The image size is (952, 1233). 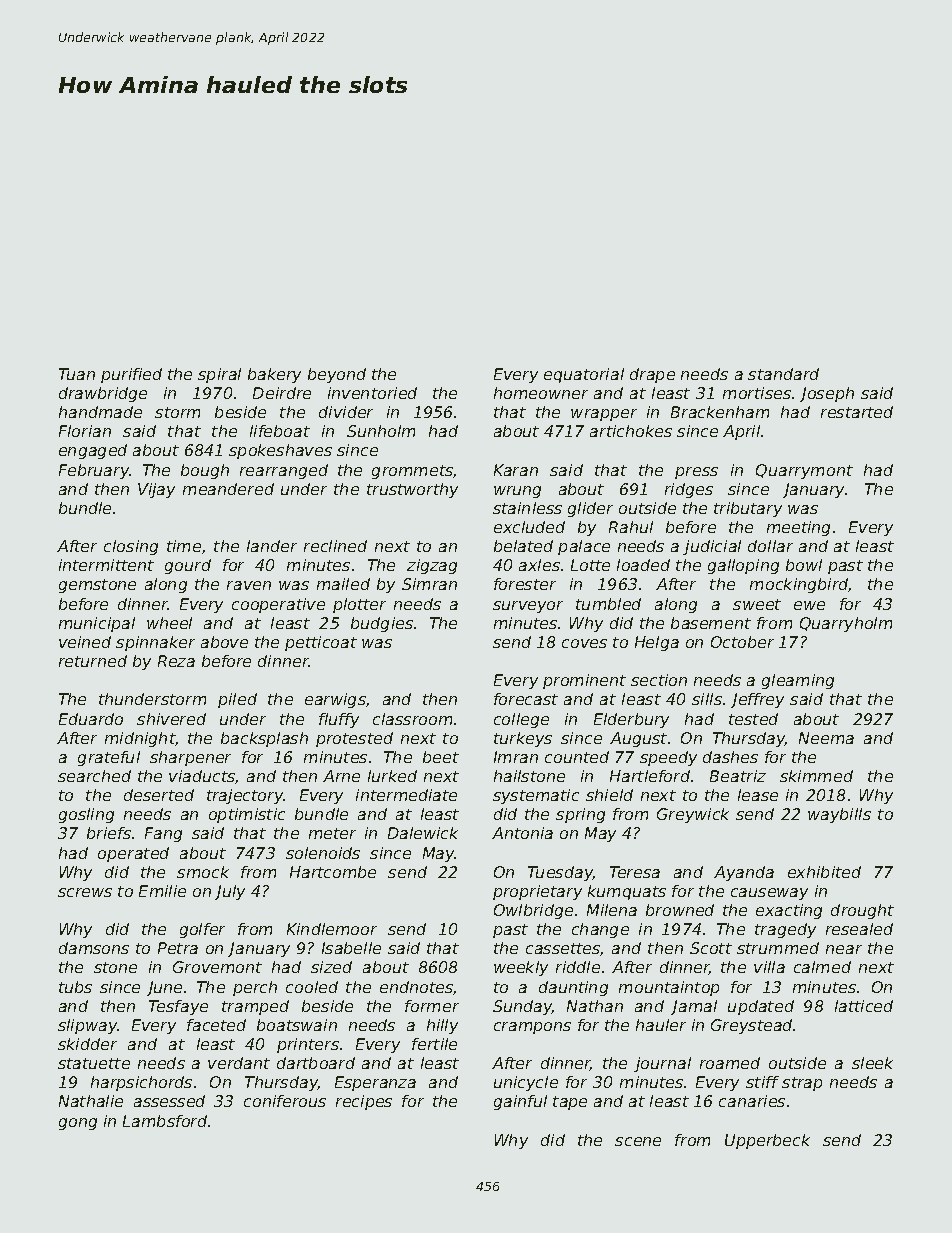 What do you see at coordinates (783, 374) in the page?
I see `standard` at bounding box center [783, 374].
